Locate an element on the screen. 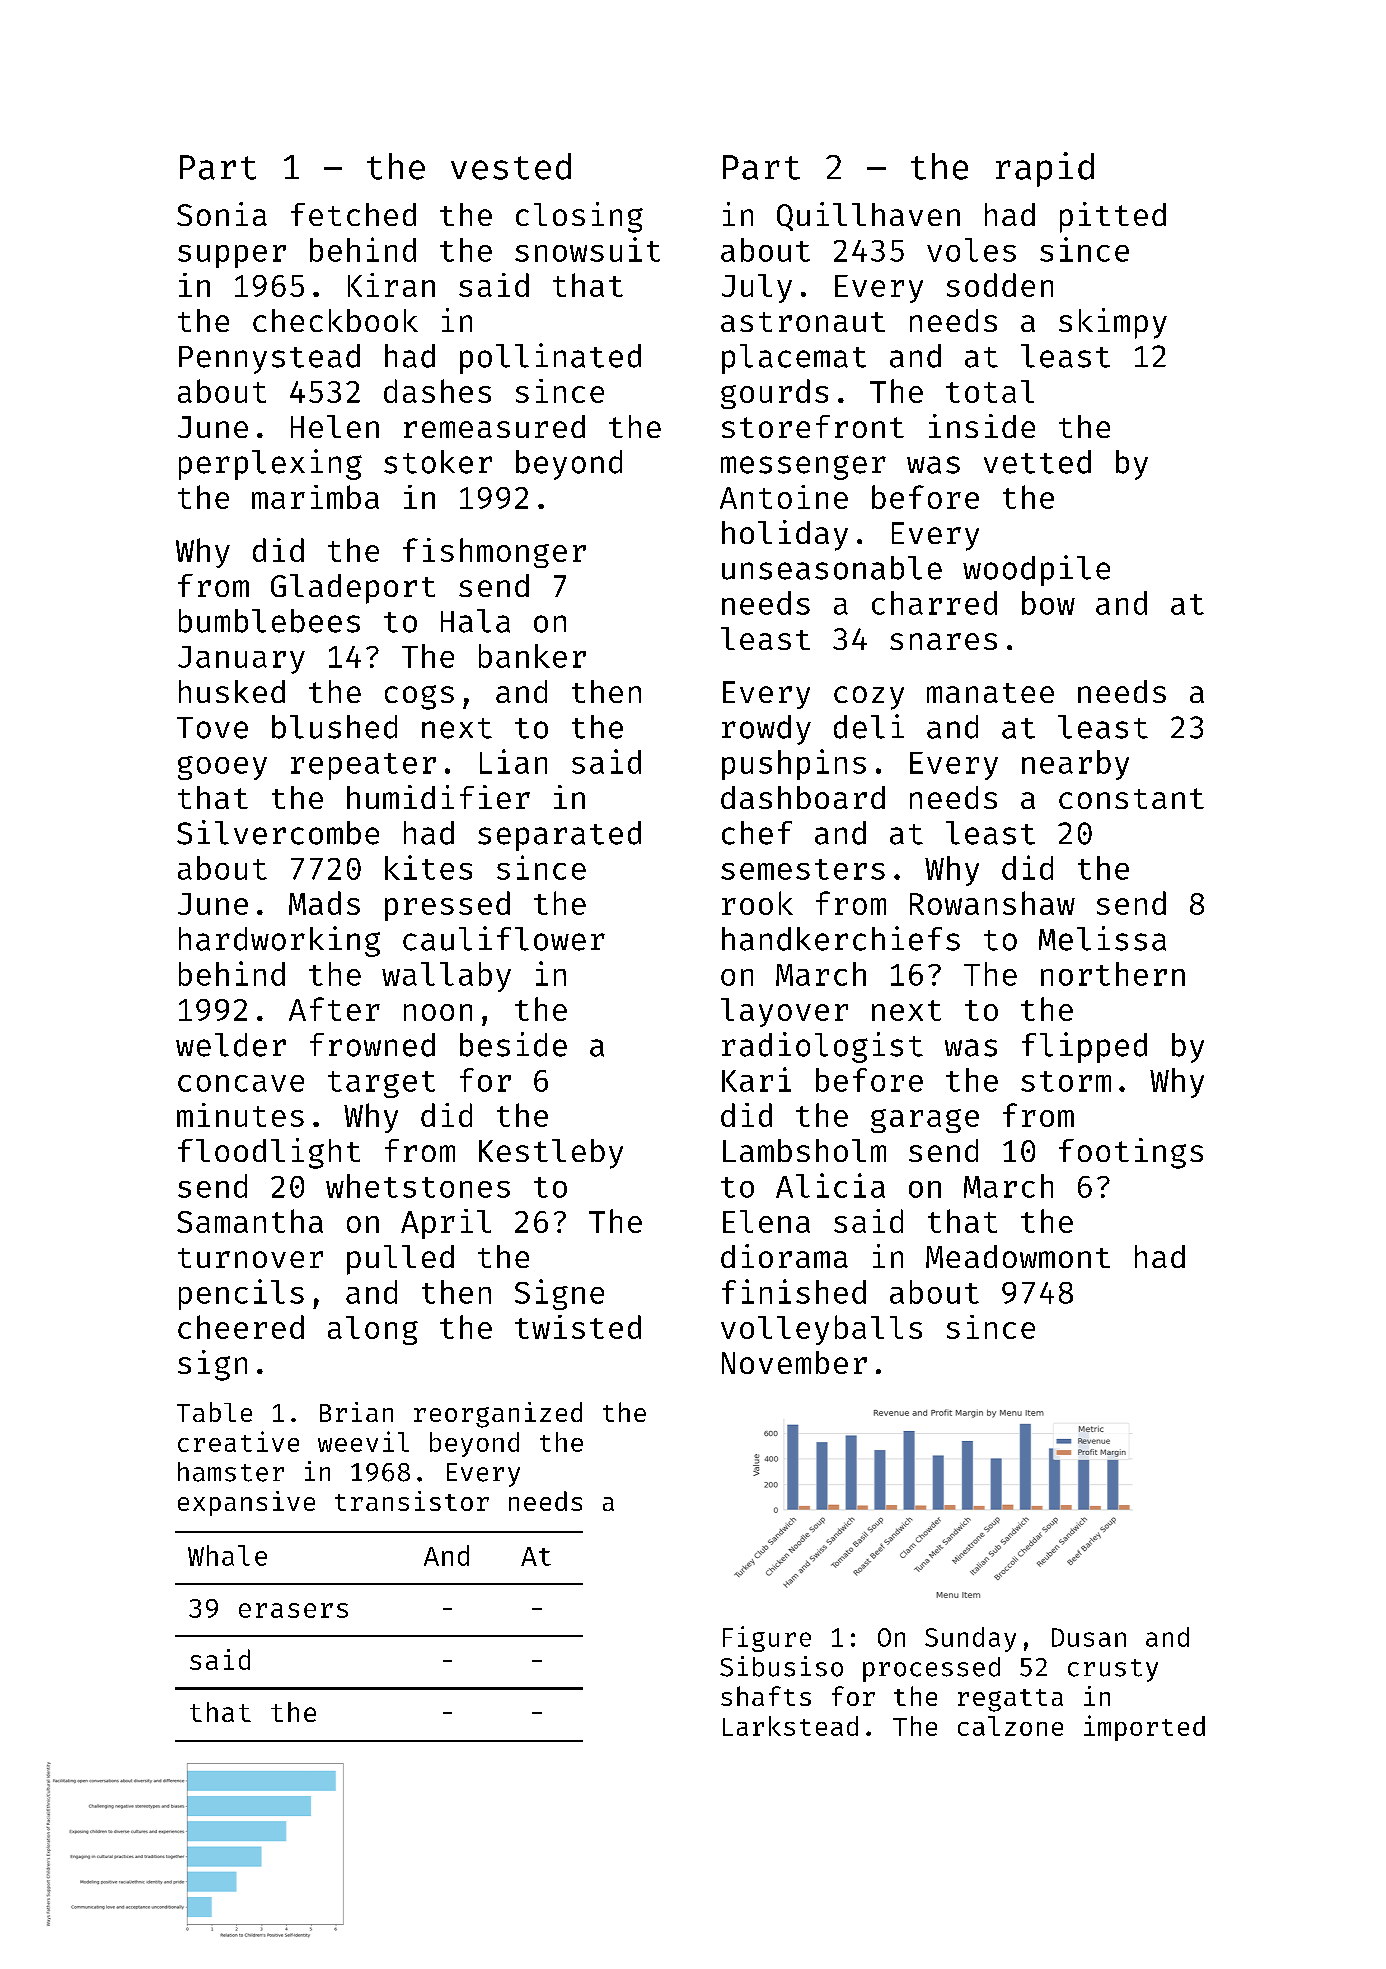 The width and height of the screenshot is (1386, 1969). Lambsholm is located at coordinates (804, 1150).
